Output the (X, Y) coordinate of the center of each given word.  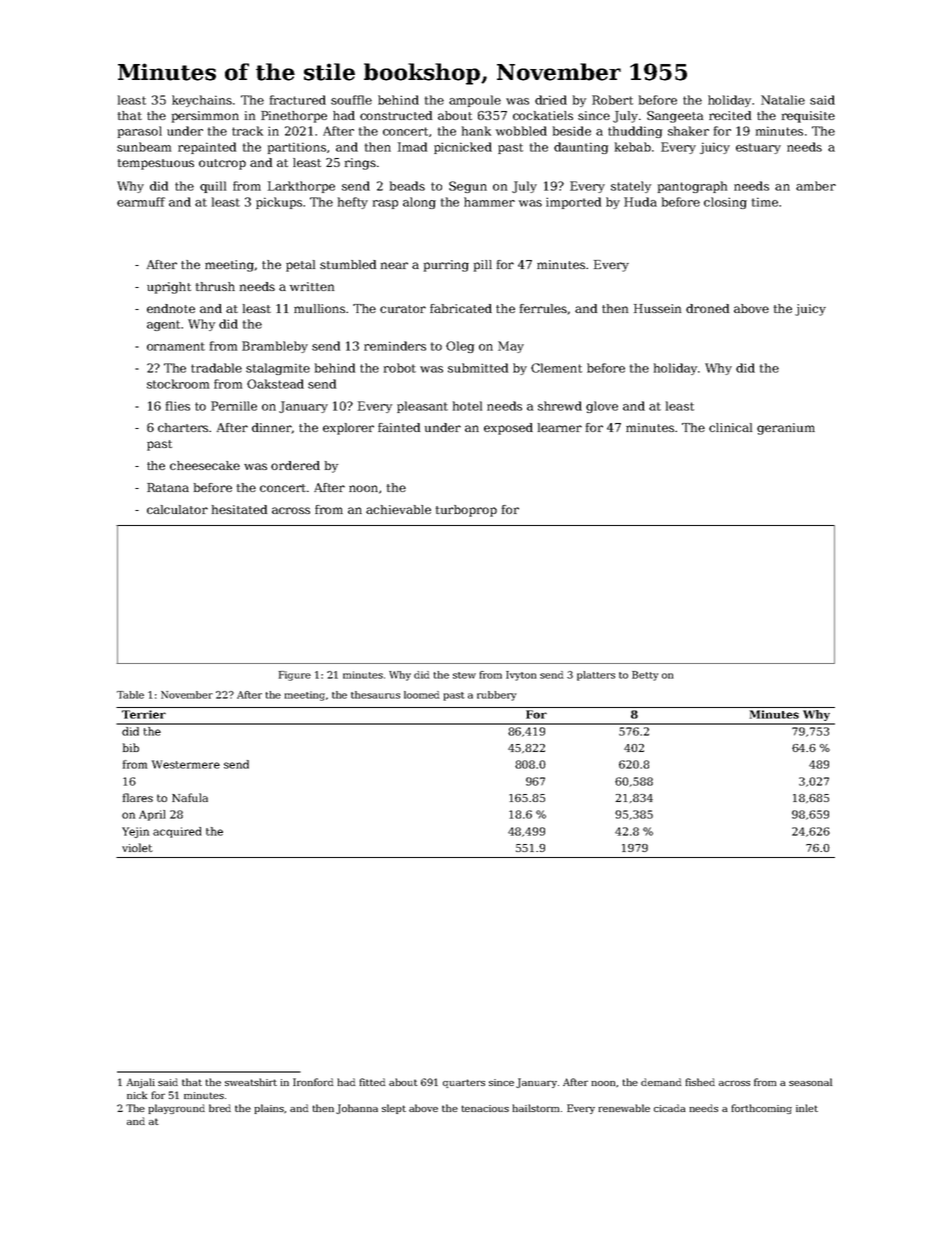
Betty (645, 676)
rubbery (496, 696)
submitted (478, 368)
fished (700, 1082)
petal (300, 266)
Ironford (313, 1082)
